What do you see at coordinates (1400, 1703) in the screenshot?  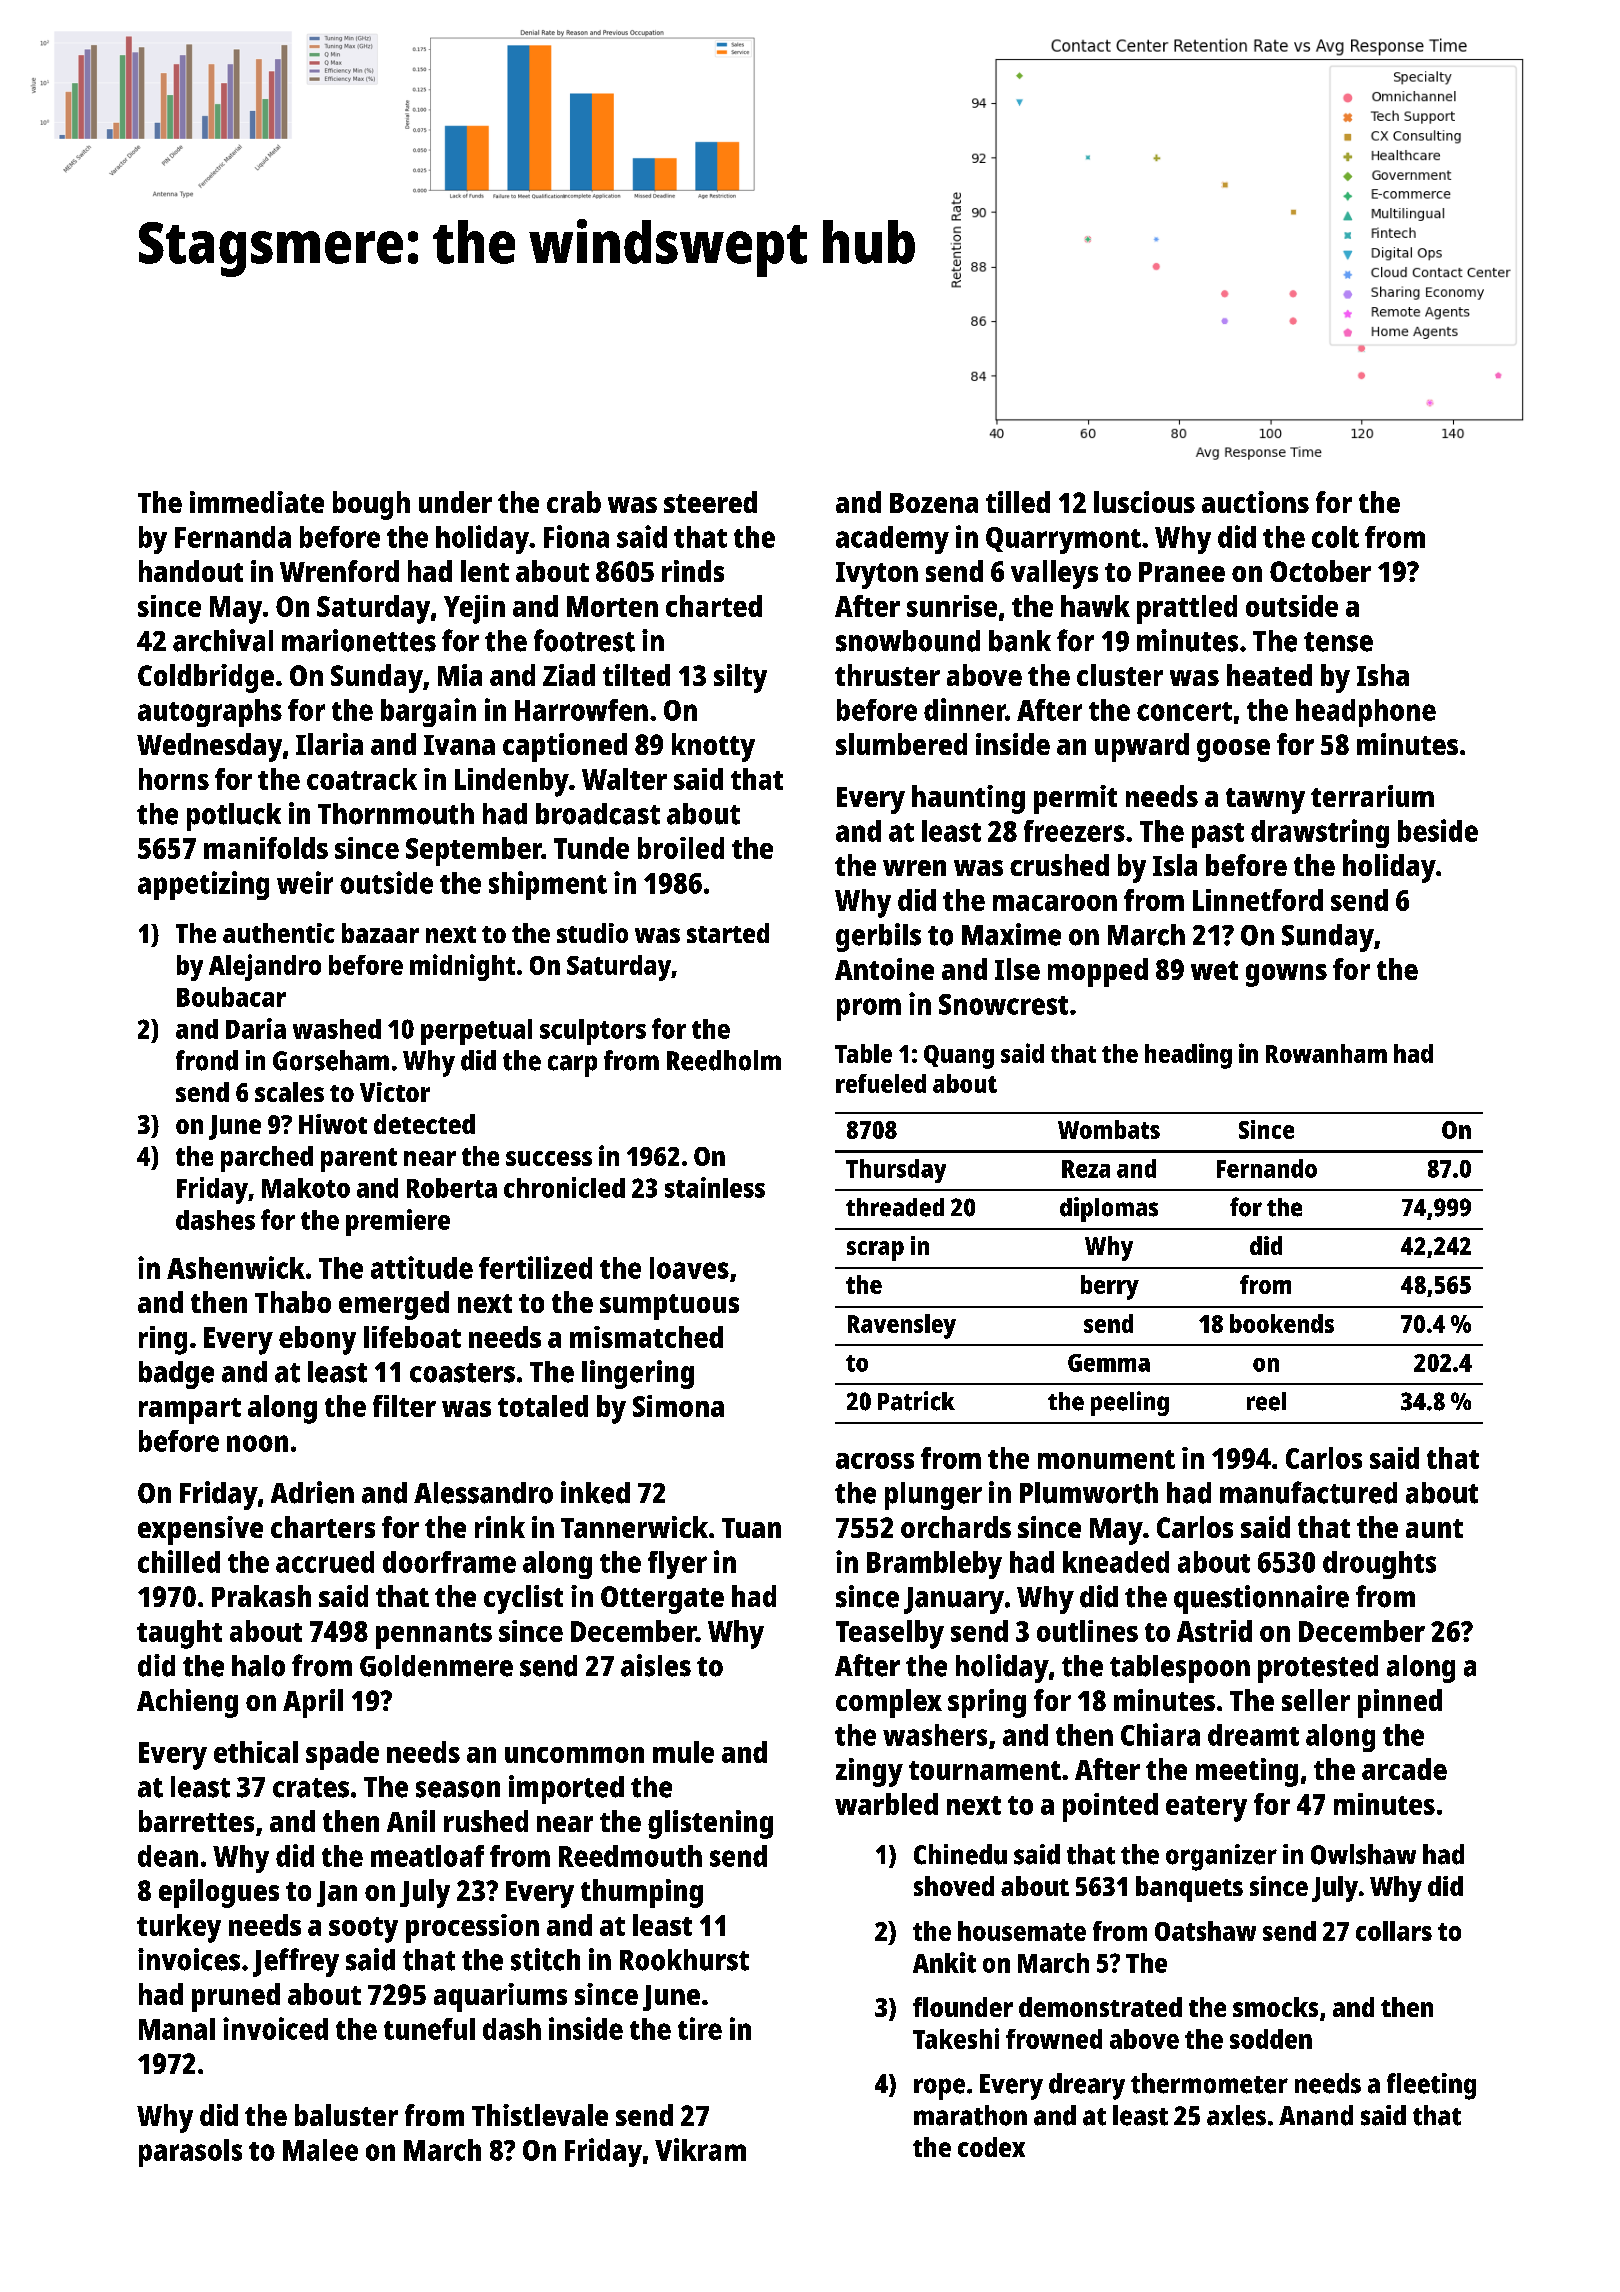 I see `pinned` at bounding box center [1400, 1703].
